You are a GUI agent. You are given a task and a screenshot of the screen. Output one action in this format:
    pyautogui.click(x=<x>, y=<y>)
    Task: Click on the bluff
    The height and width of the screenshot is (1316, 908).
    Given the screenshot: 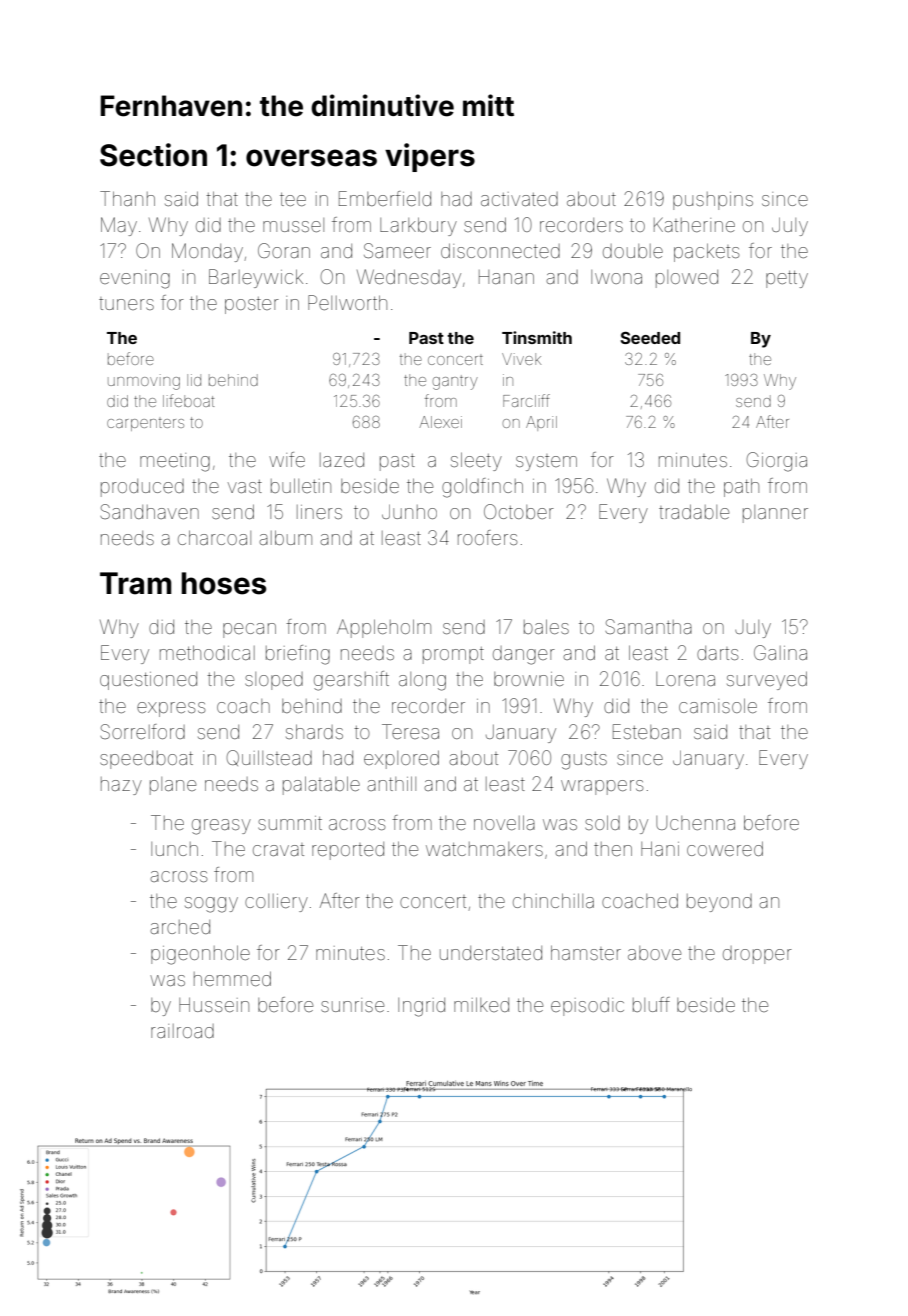 What is the action you would take?
    pyautogui.click(x=651, y=1004)
